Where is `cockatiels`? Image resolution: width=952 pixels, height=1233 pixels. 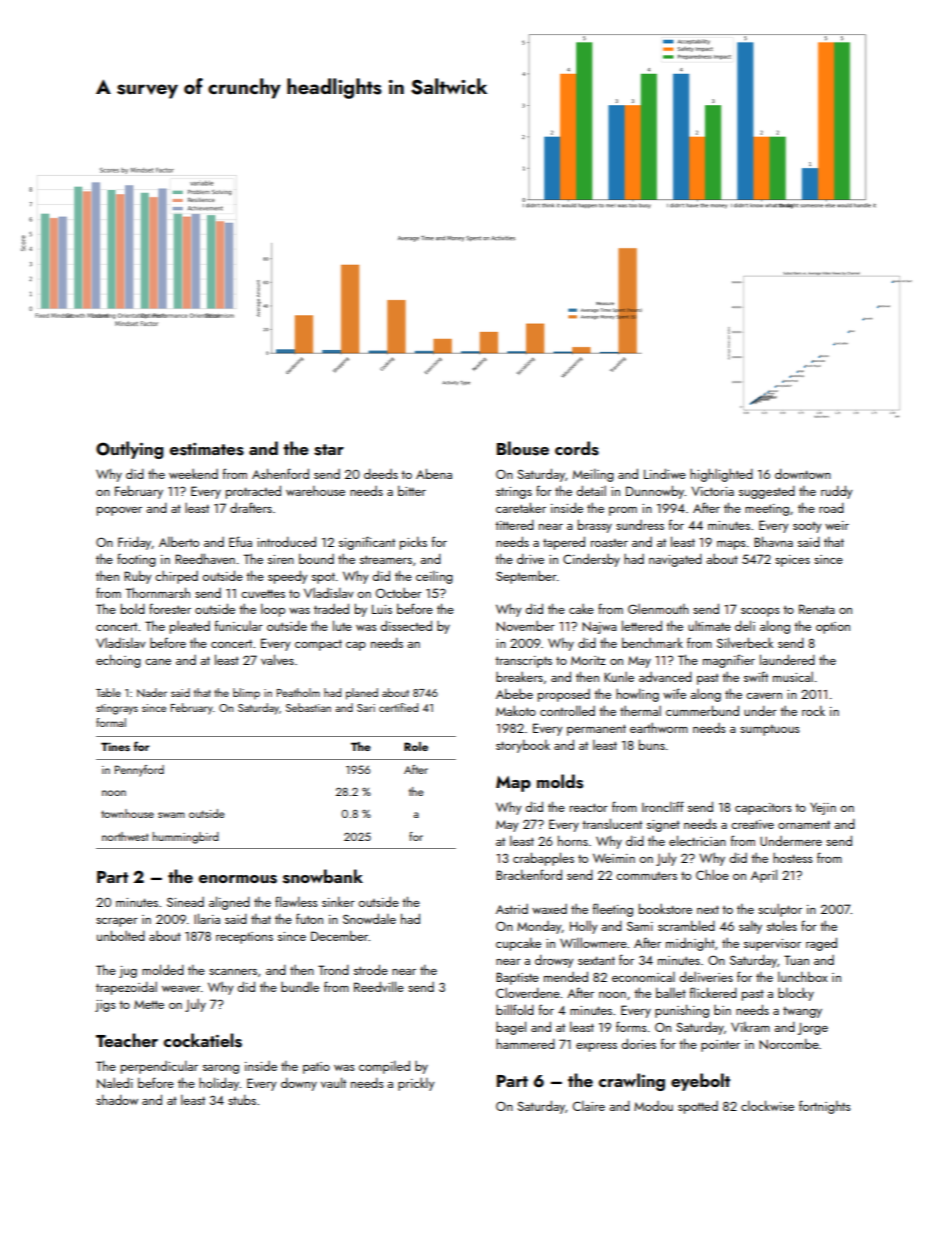 cockatiels is located at coordinates (203, 1040).
